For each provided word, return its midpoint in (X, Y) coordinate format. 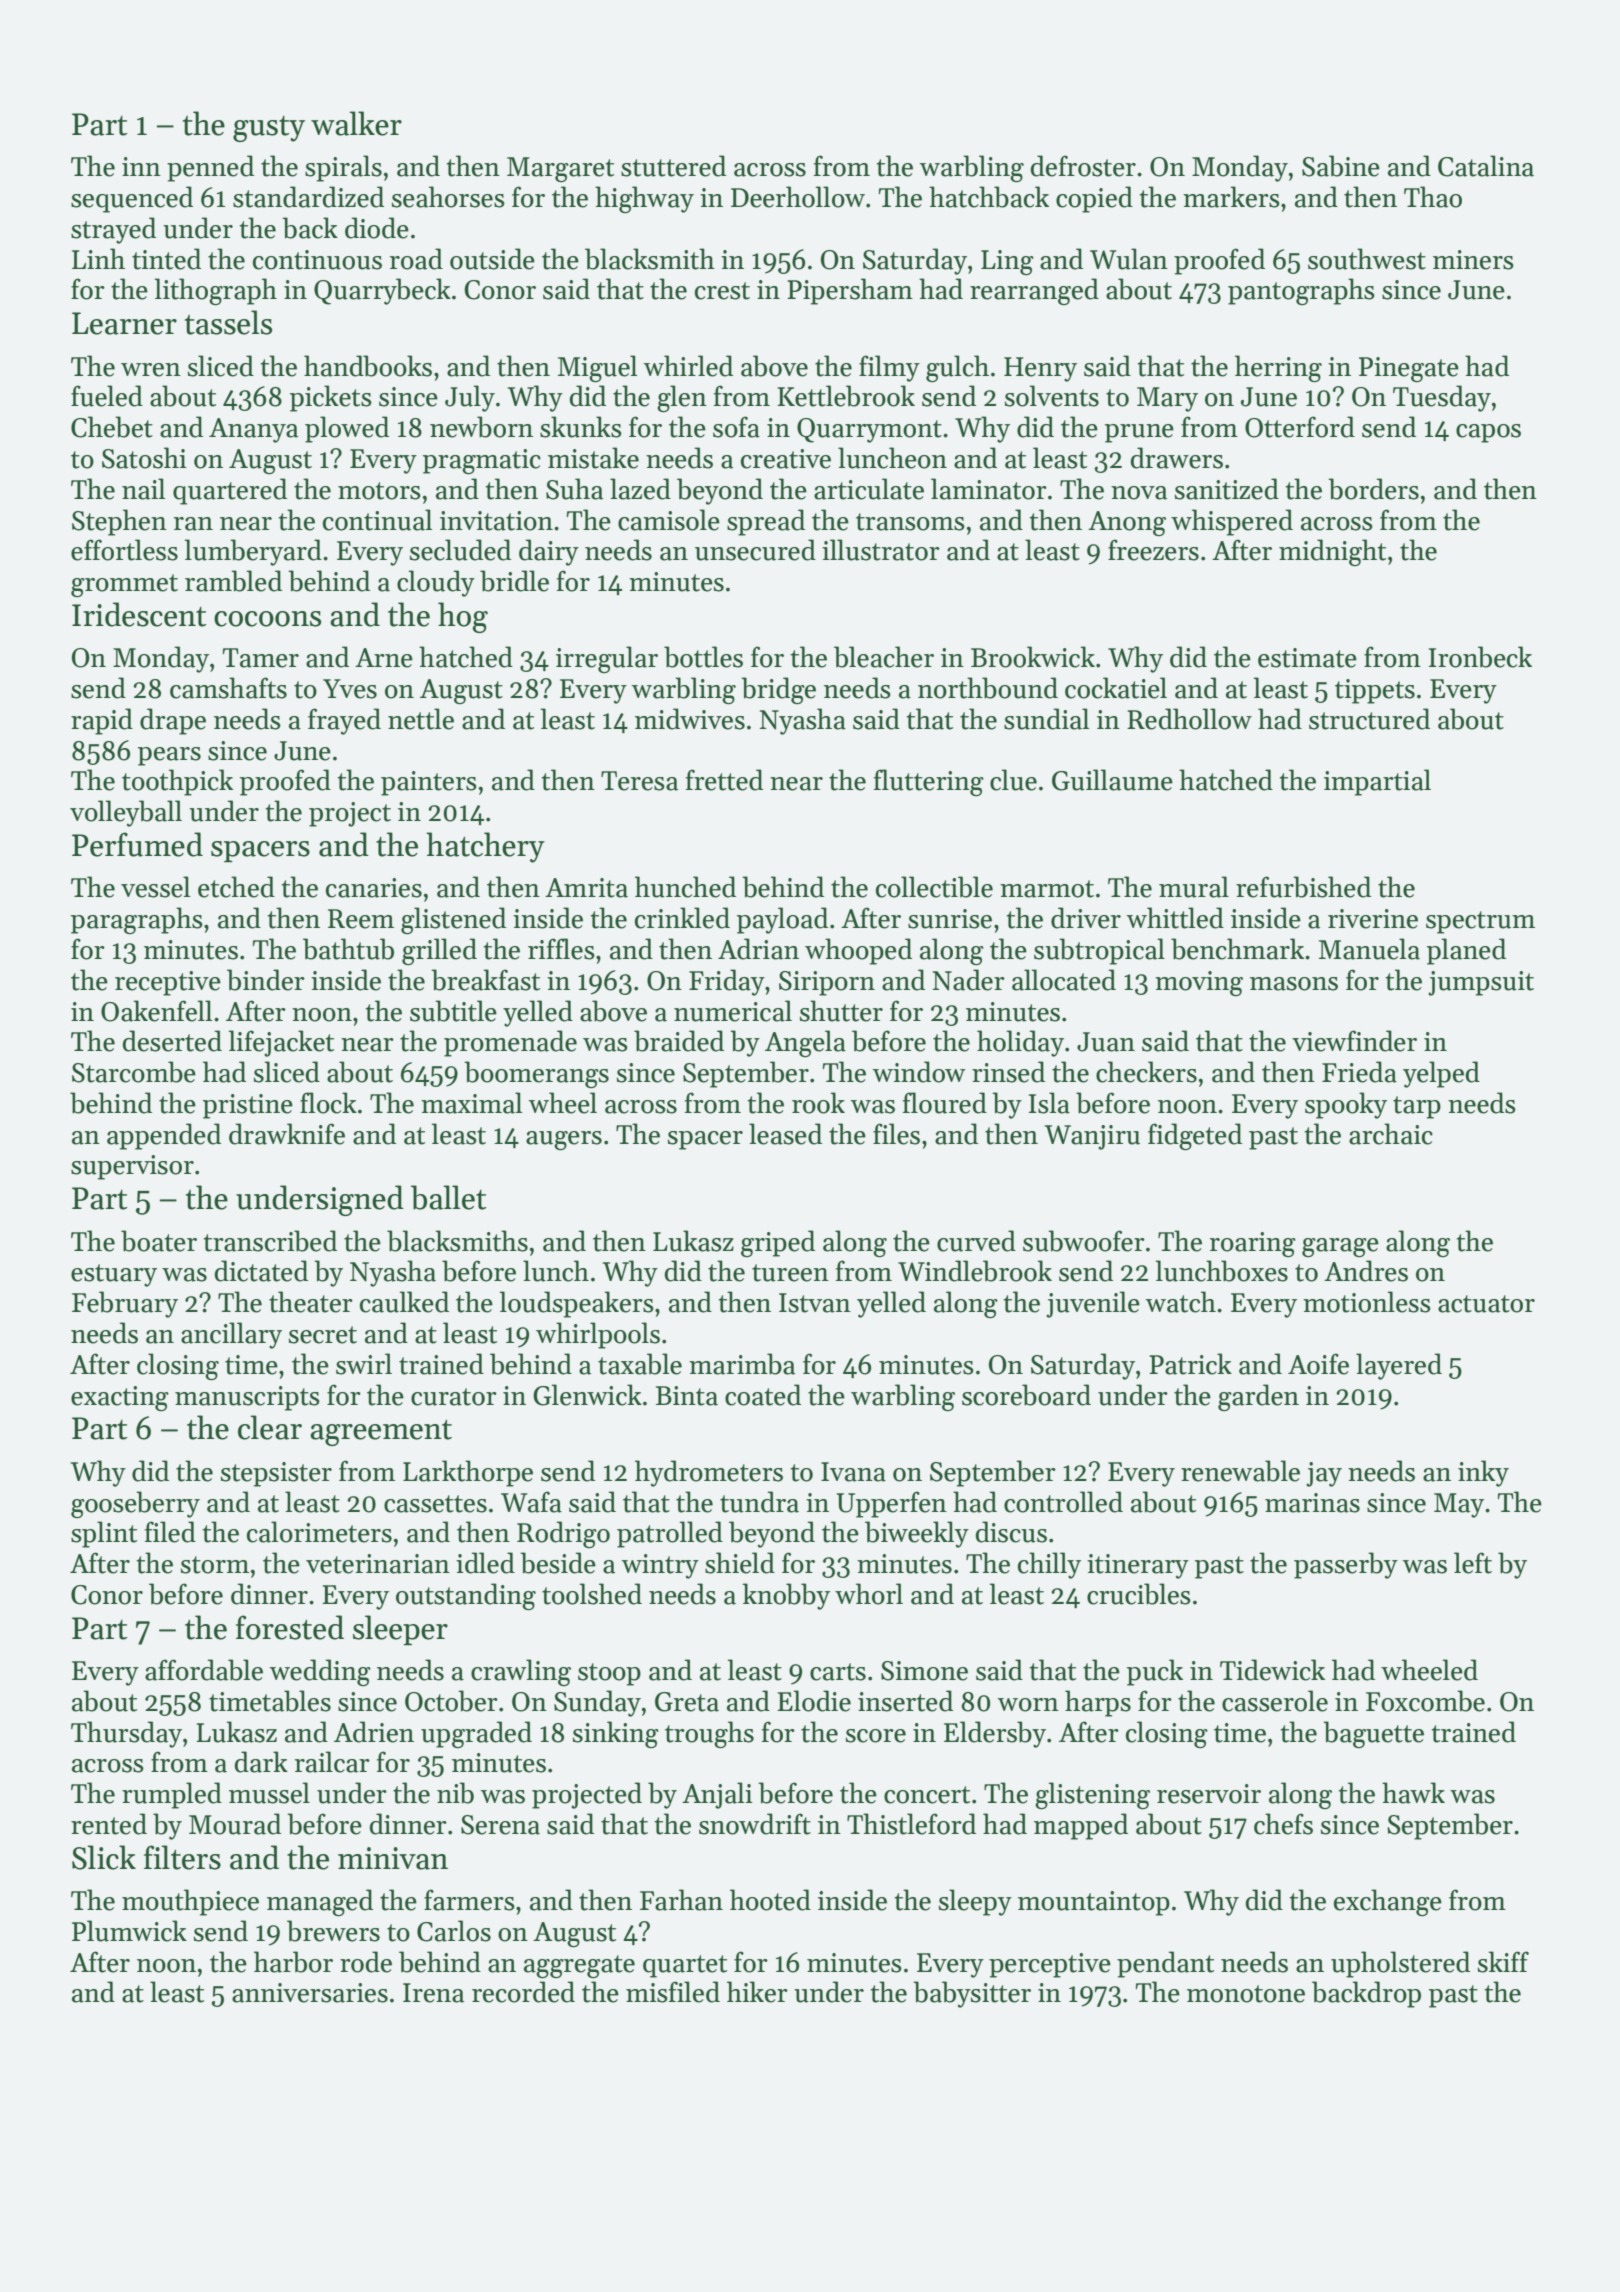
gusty (269, 129)
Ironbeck (1480, 657)
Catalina (1486, 166)
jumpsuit (1481, 983)
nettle (421, 719)
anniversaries (310, 1993)
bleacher (884, 657)
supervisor (132, 1167)
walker (356, 123)
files (896, 1134)
